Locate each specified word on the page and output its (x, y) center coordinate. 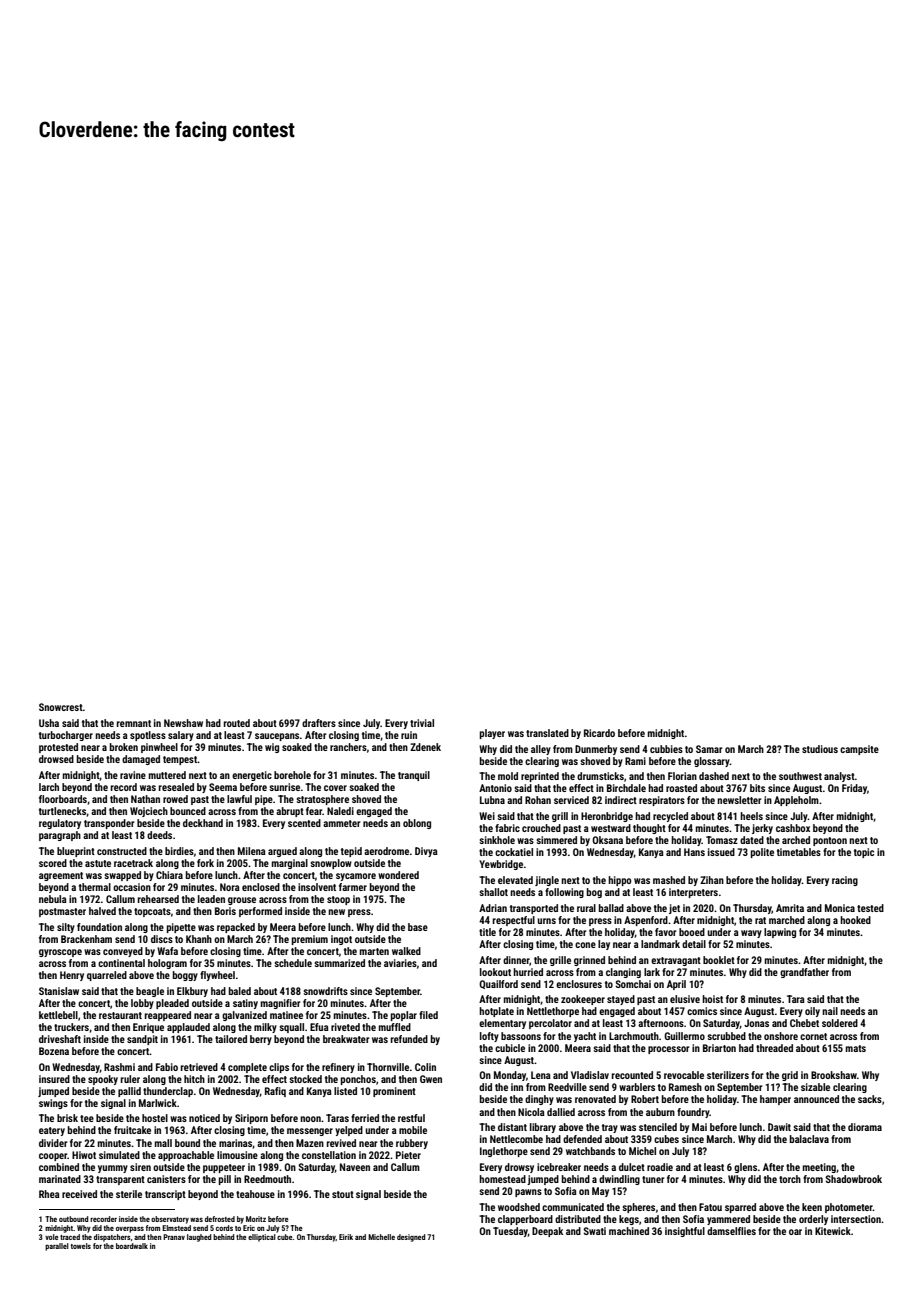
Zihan (712, 880)
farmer (353, 887)
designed (411, 1238)
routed (237, 723)
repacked (236, 928)
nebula (53, 899)
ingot (341, 940)
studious (820, 749)
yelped (349, 1131)
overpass (130, 1230)
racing (845, 881)
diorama (865, 1127)
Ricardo (599, 733)
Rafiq (275, 1092)
